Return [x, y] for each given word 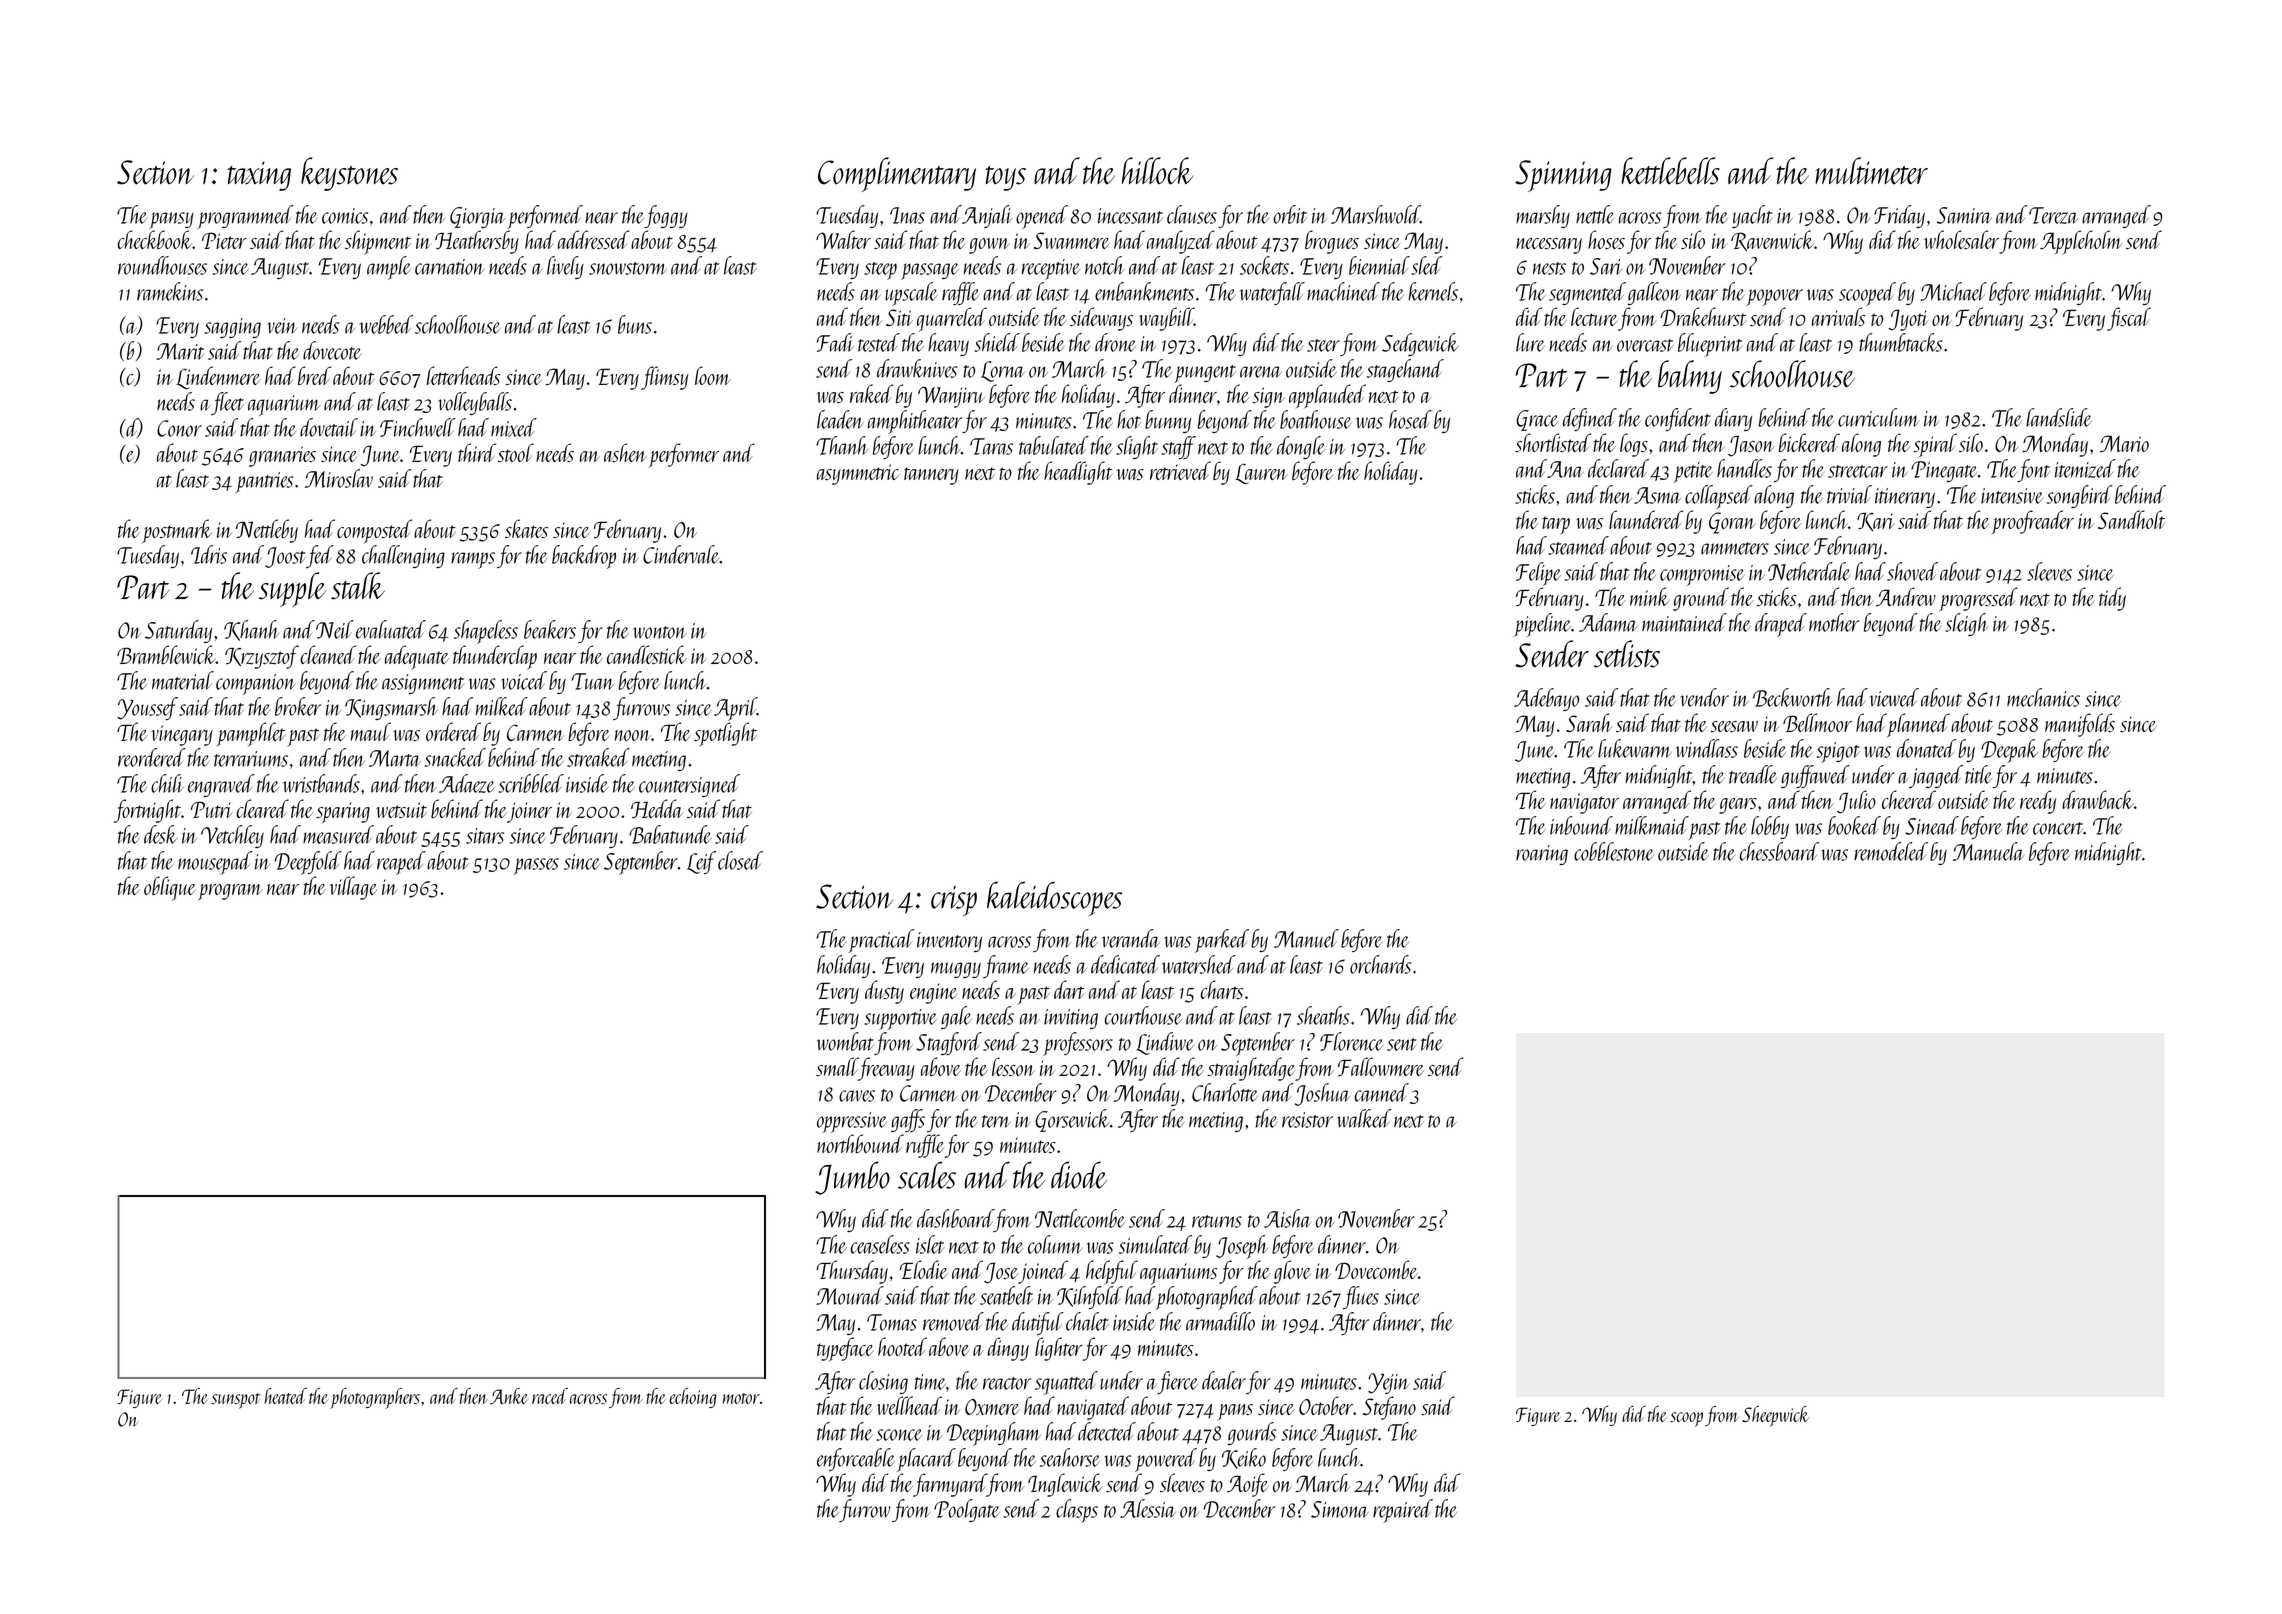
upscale [911, 294]
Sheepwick [1775, 1416]
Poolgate [967, 1510]
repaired [1403, 1511]
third [477, 452]
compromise [1702, 575]
